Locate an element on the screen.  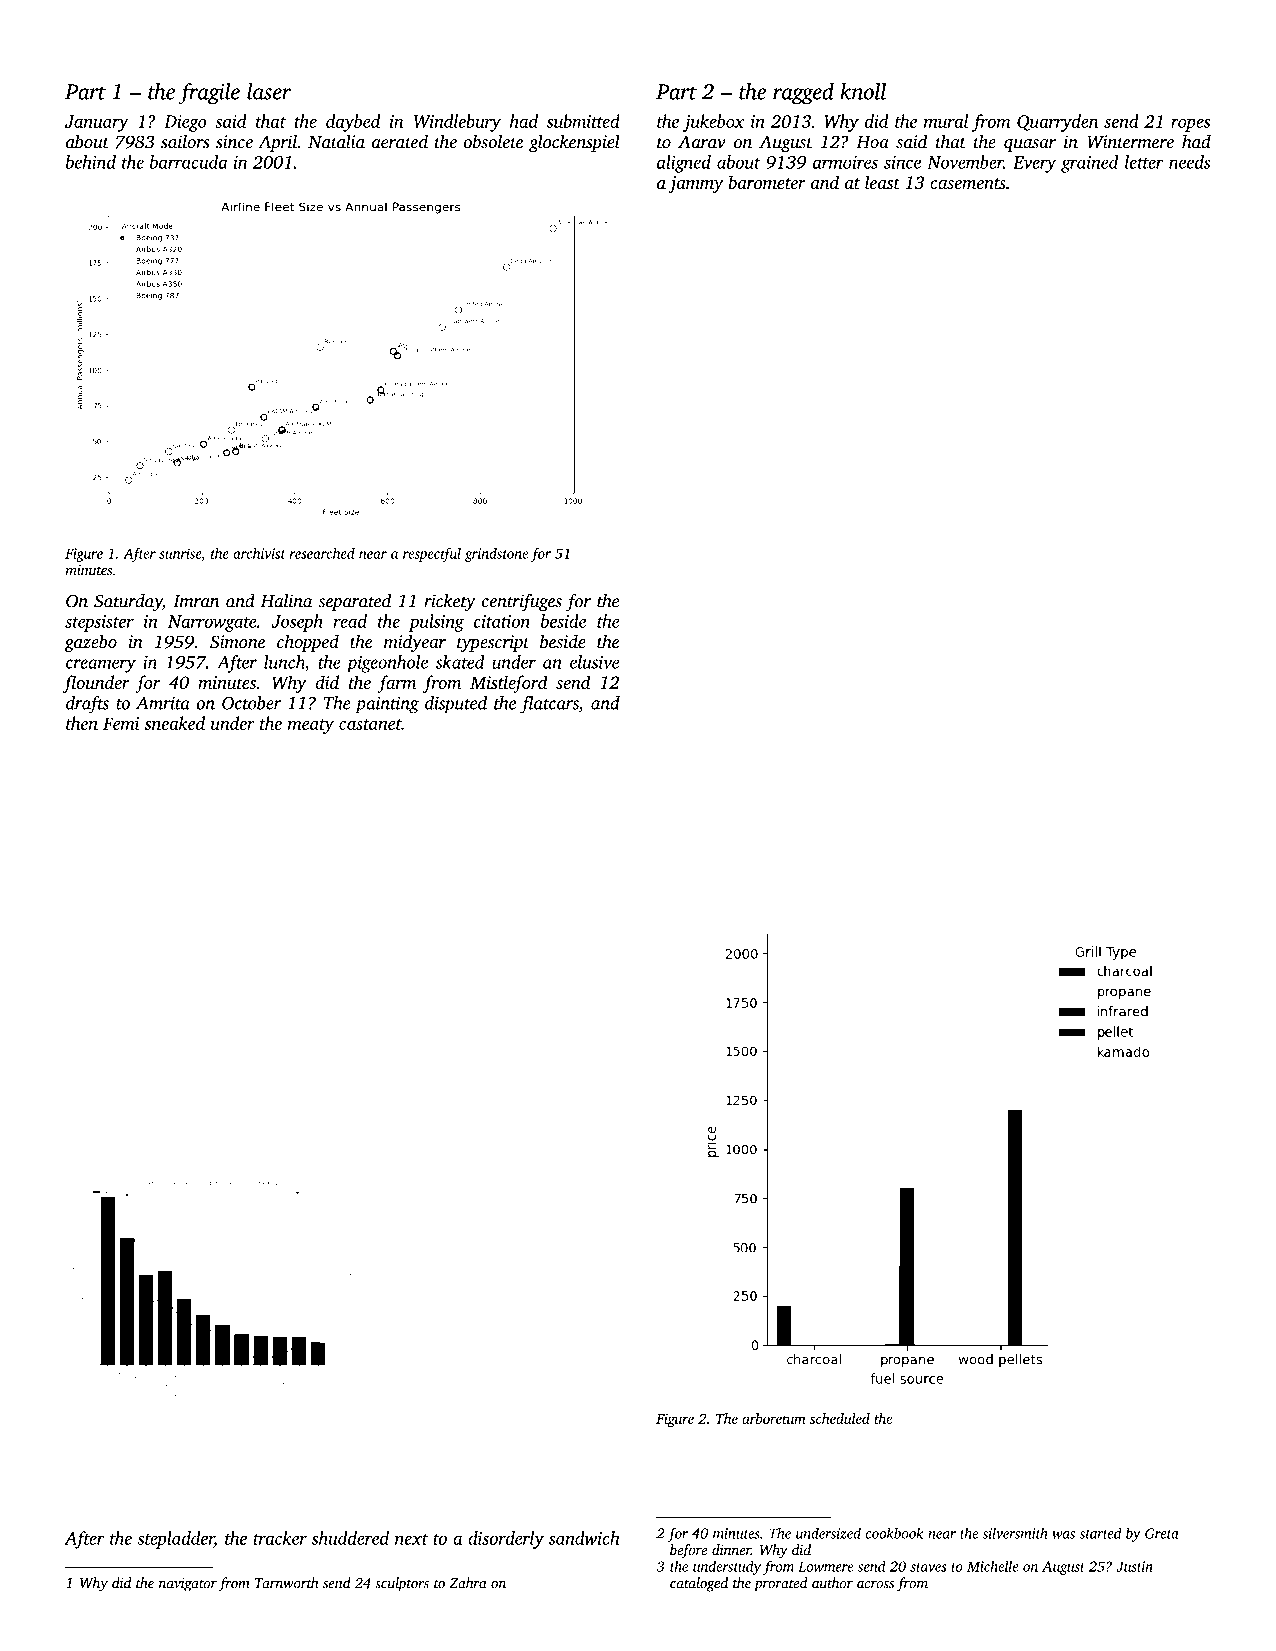
casements is located at coordinates (968, 183).
